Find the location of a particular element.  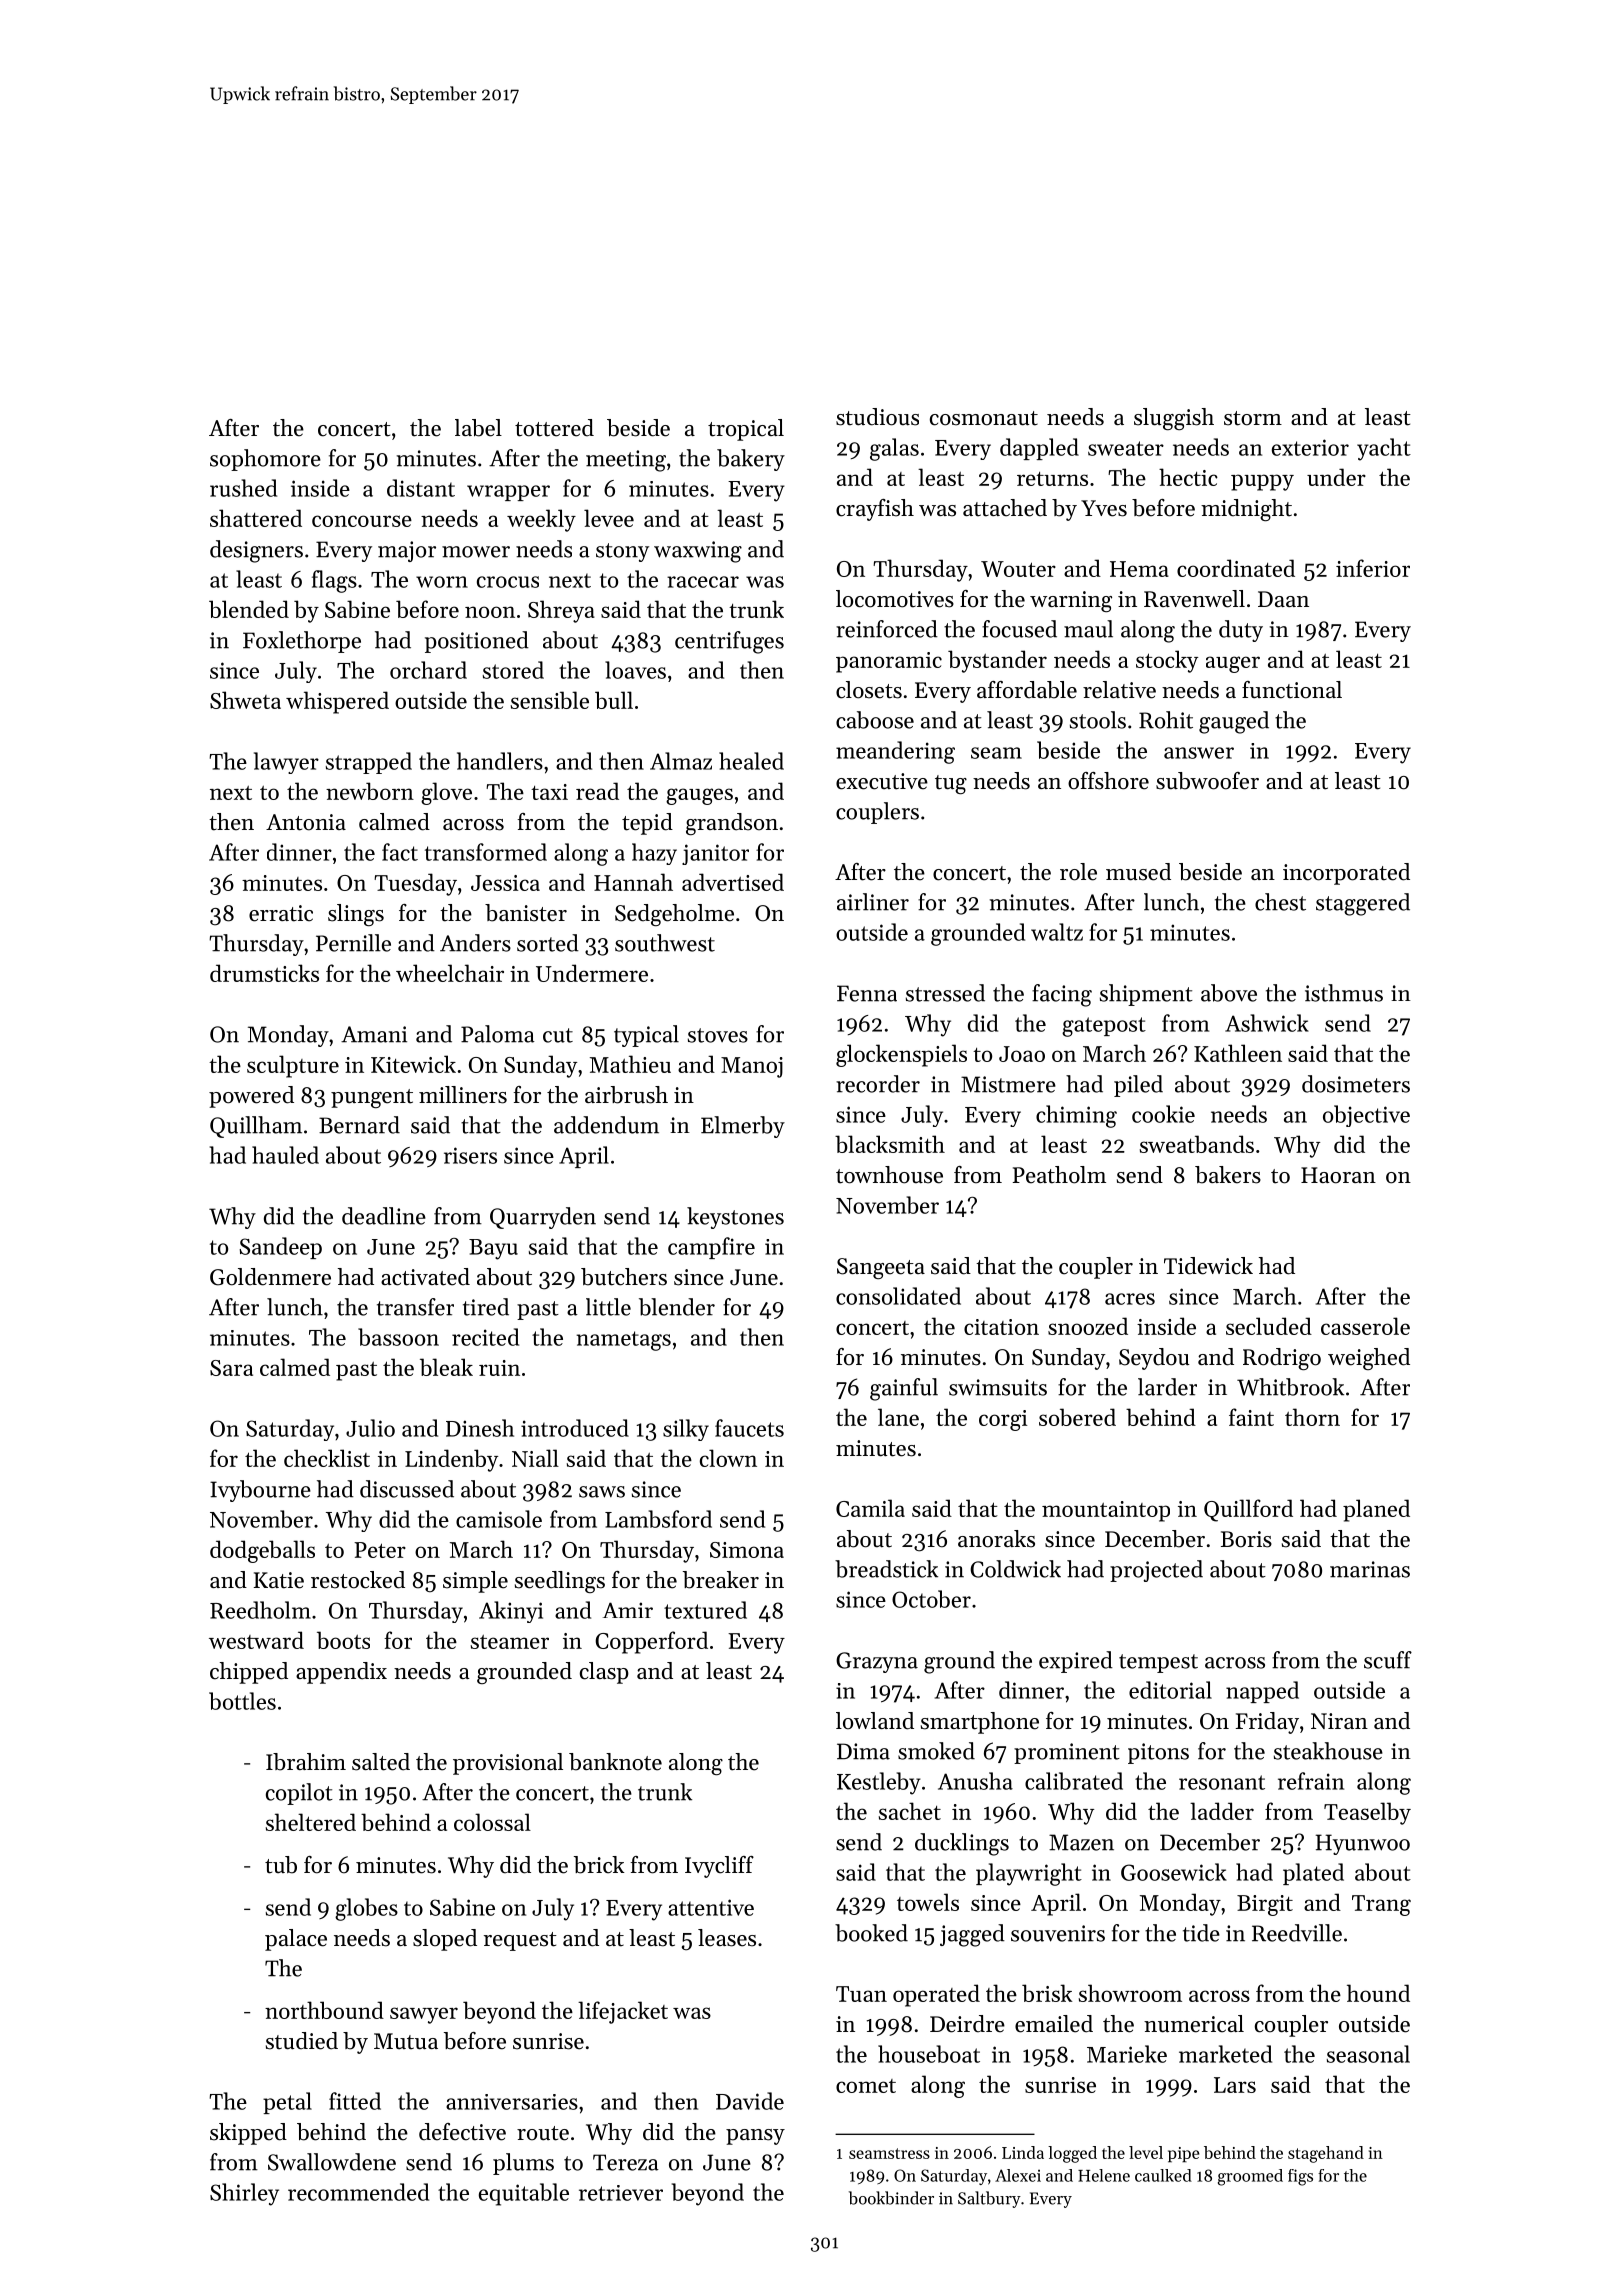

smartphone is located at coordinates (980, 1723).
